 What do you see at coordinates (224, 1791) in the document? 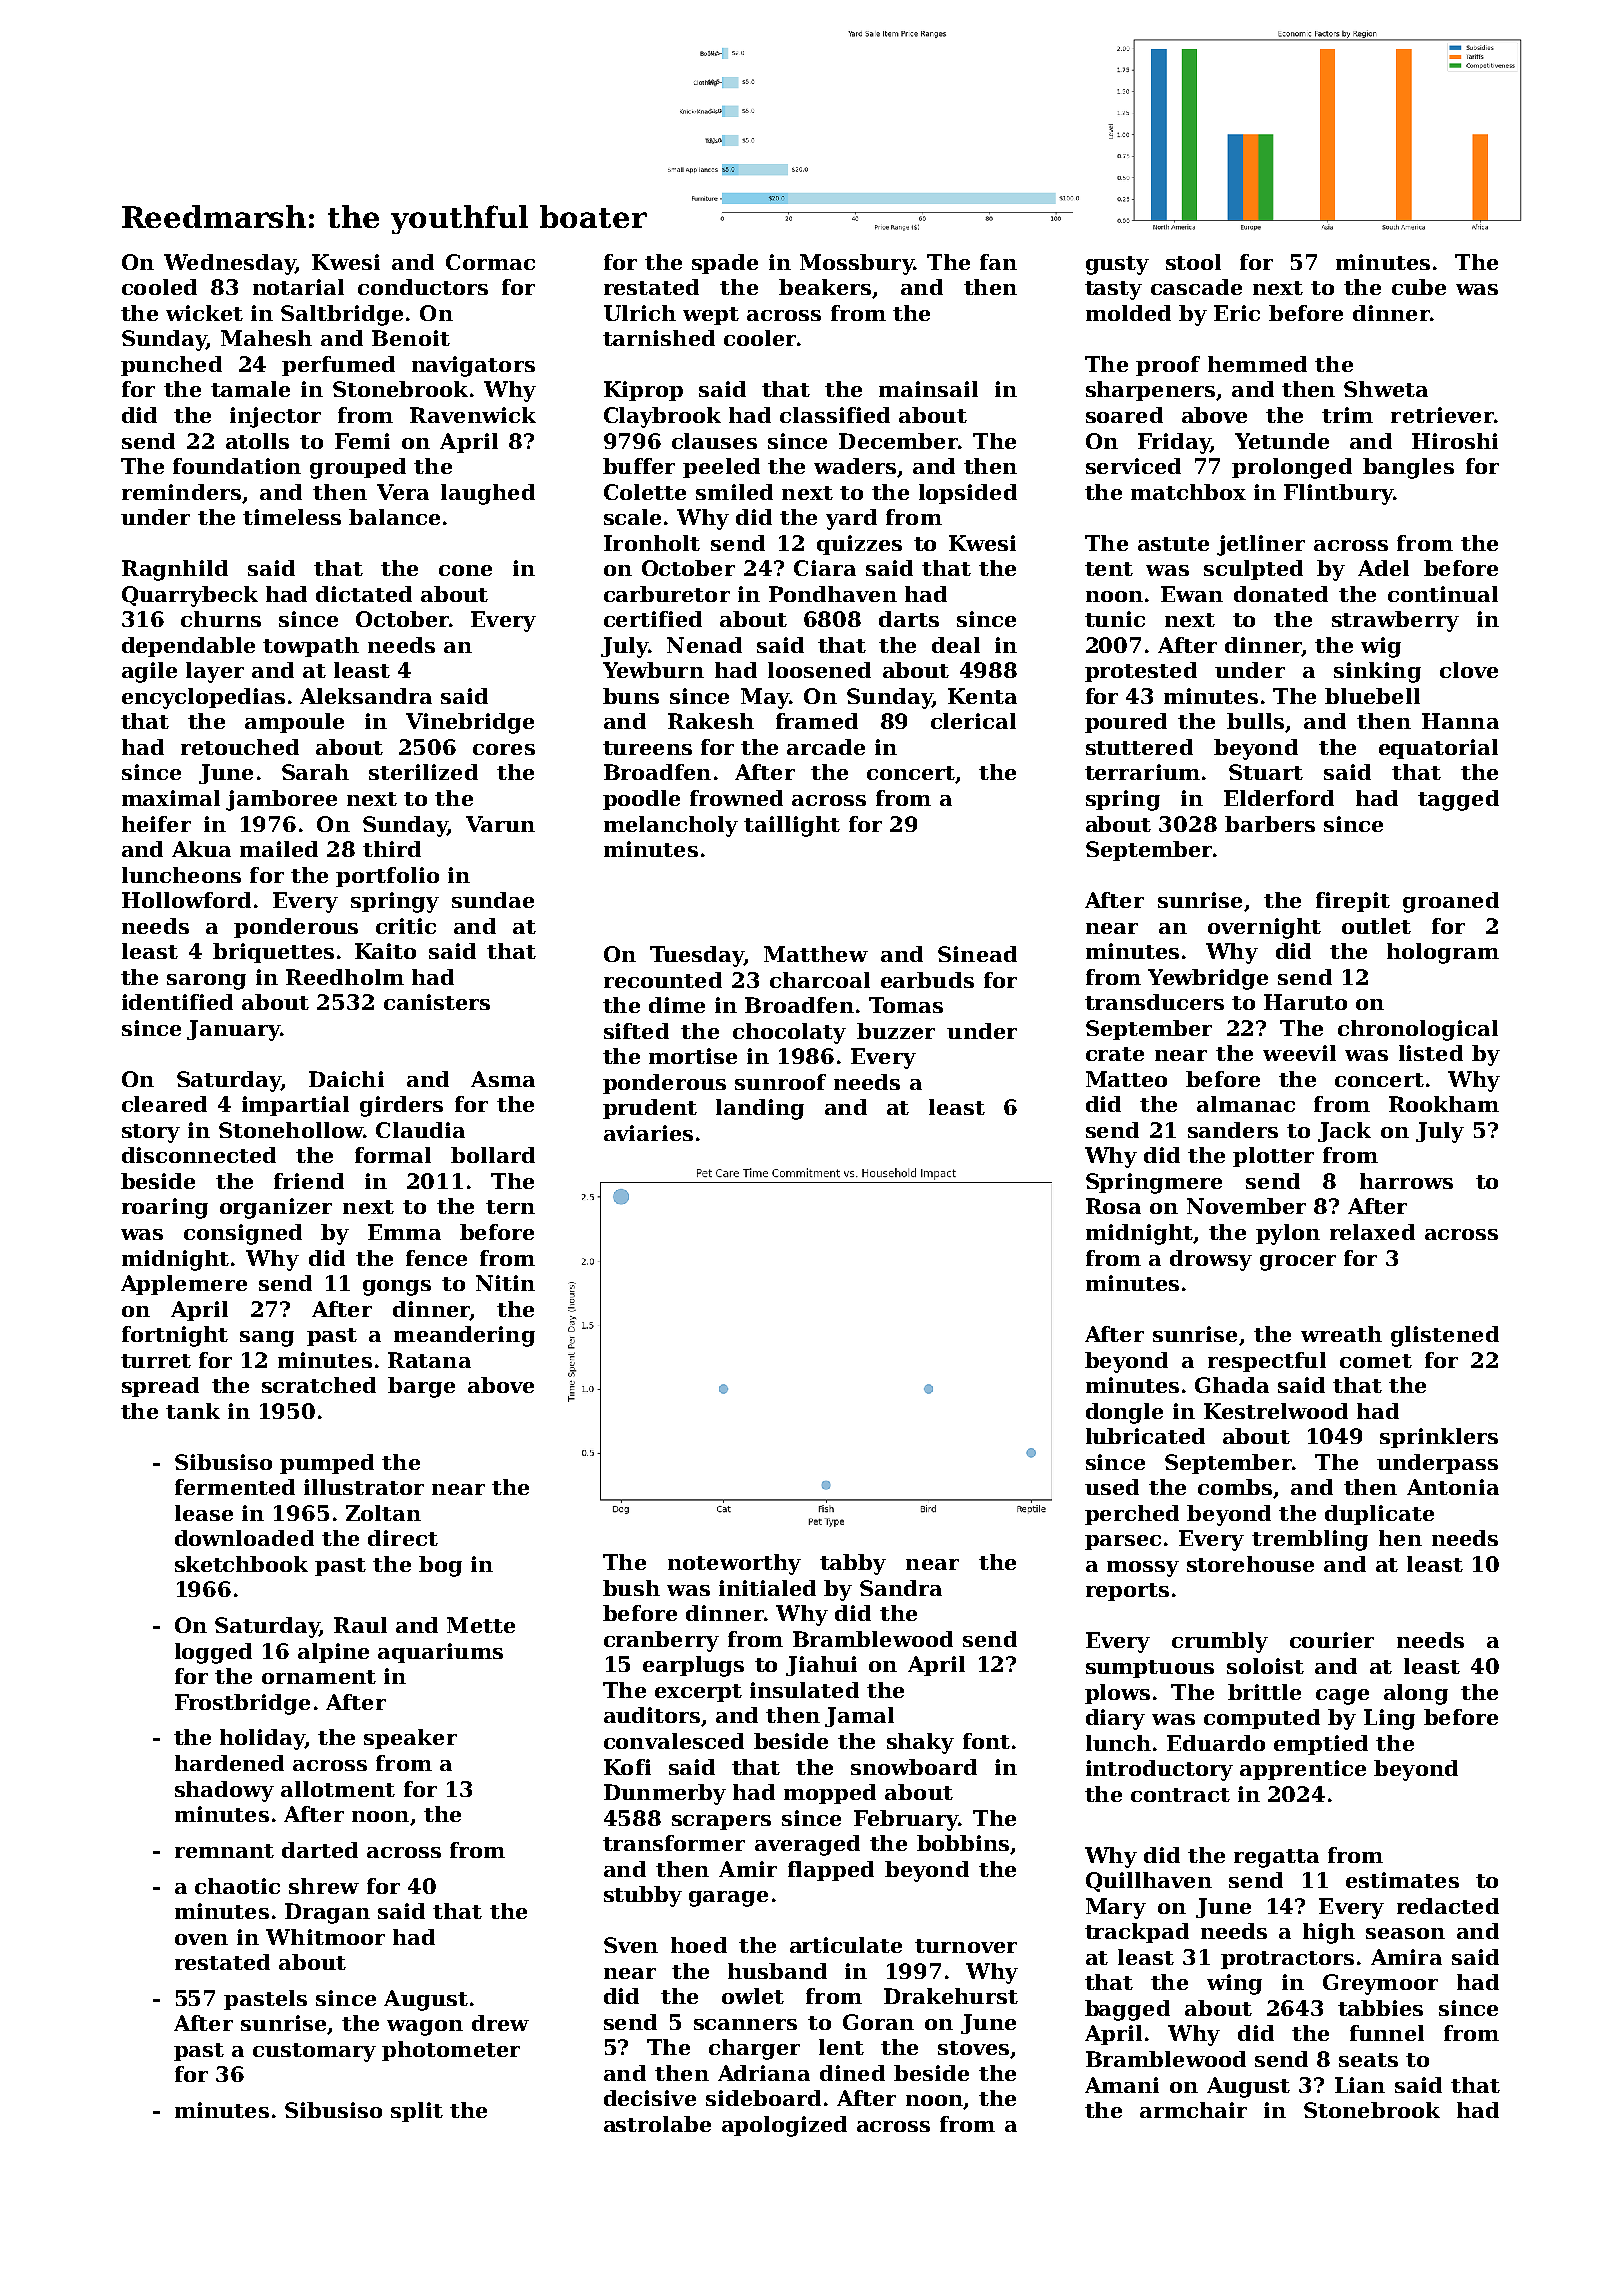
I see `shadowy` at bounding box center [224, 1791].
